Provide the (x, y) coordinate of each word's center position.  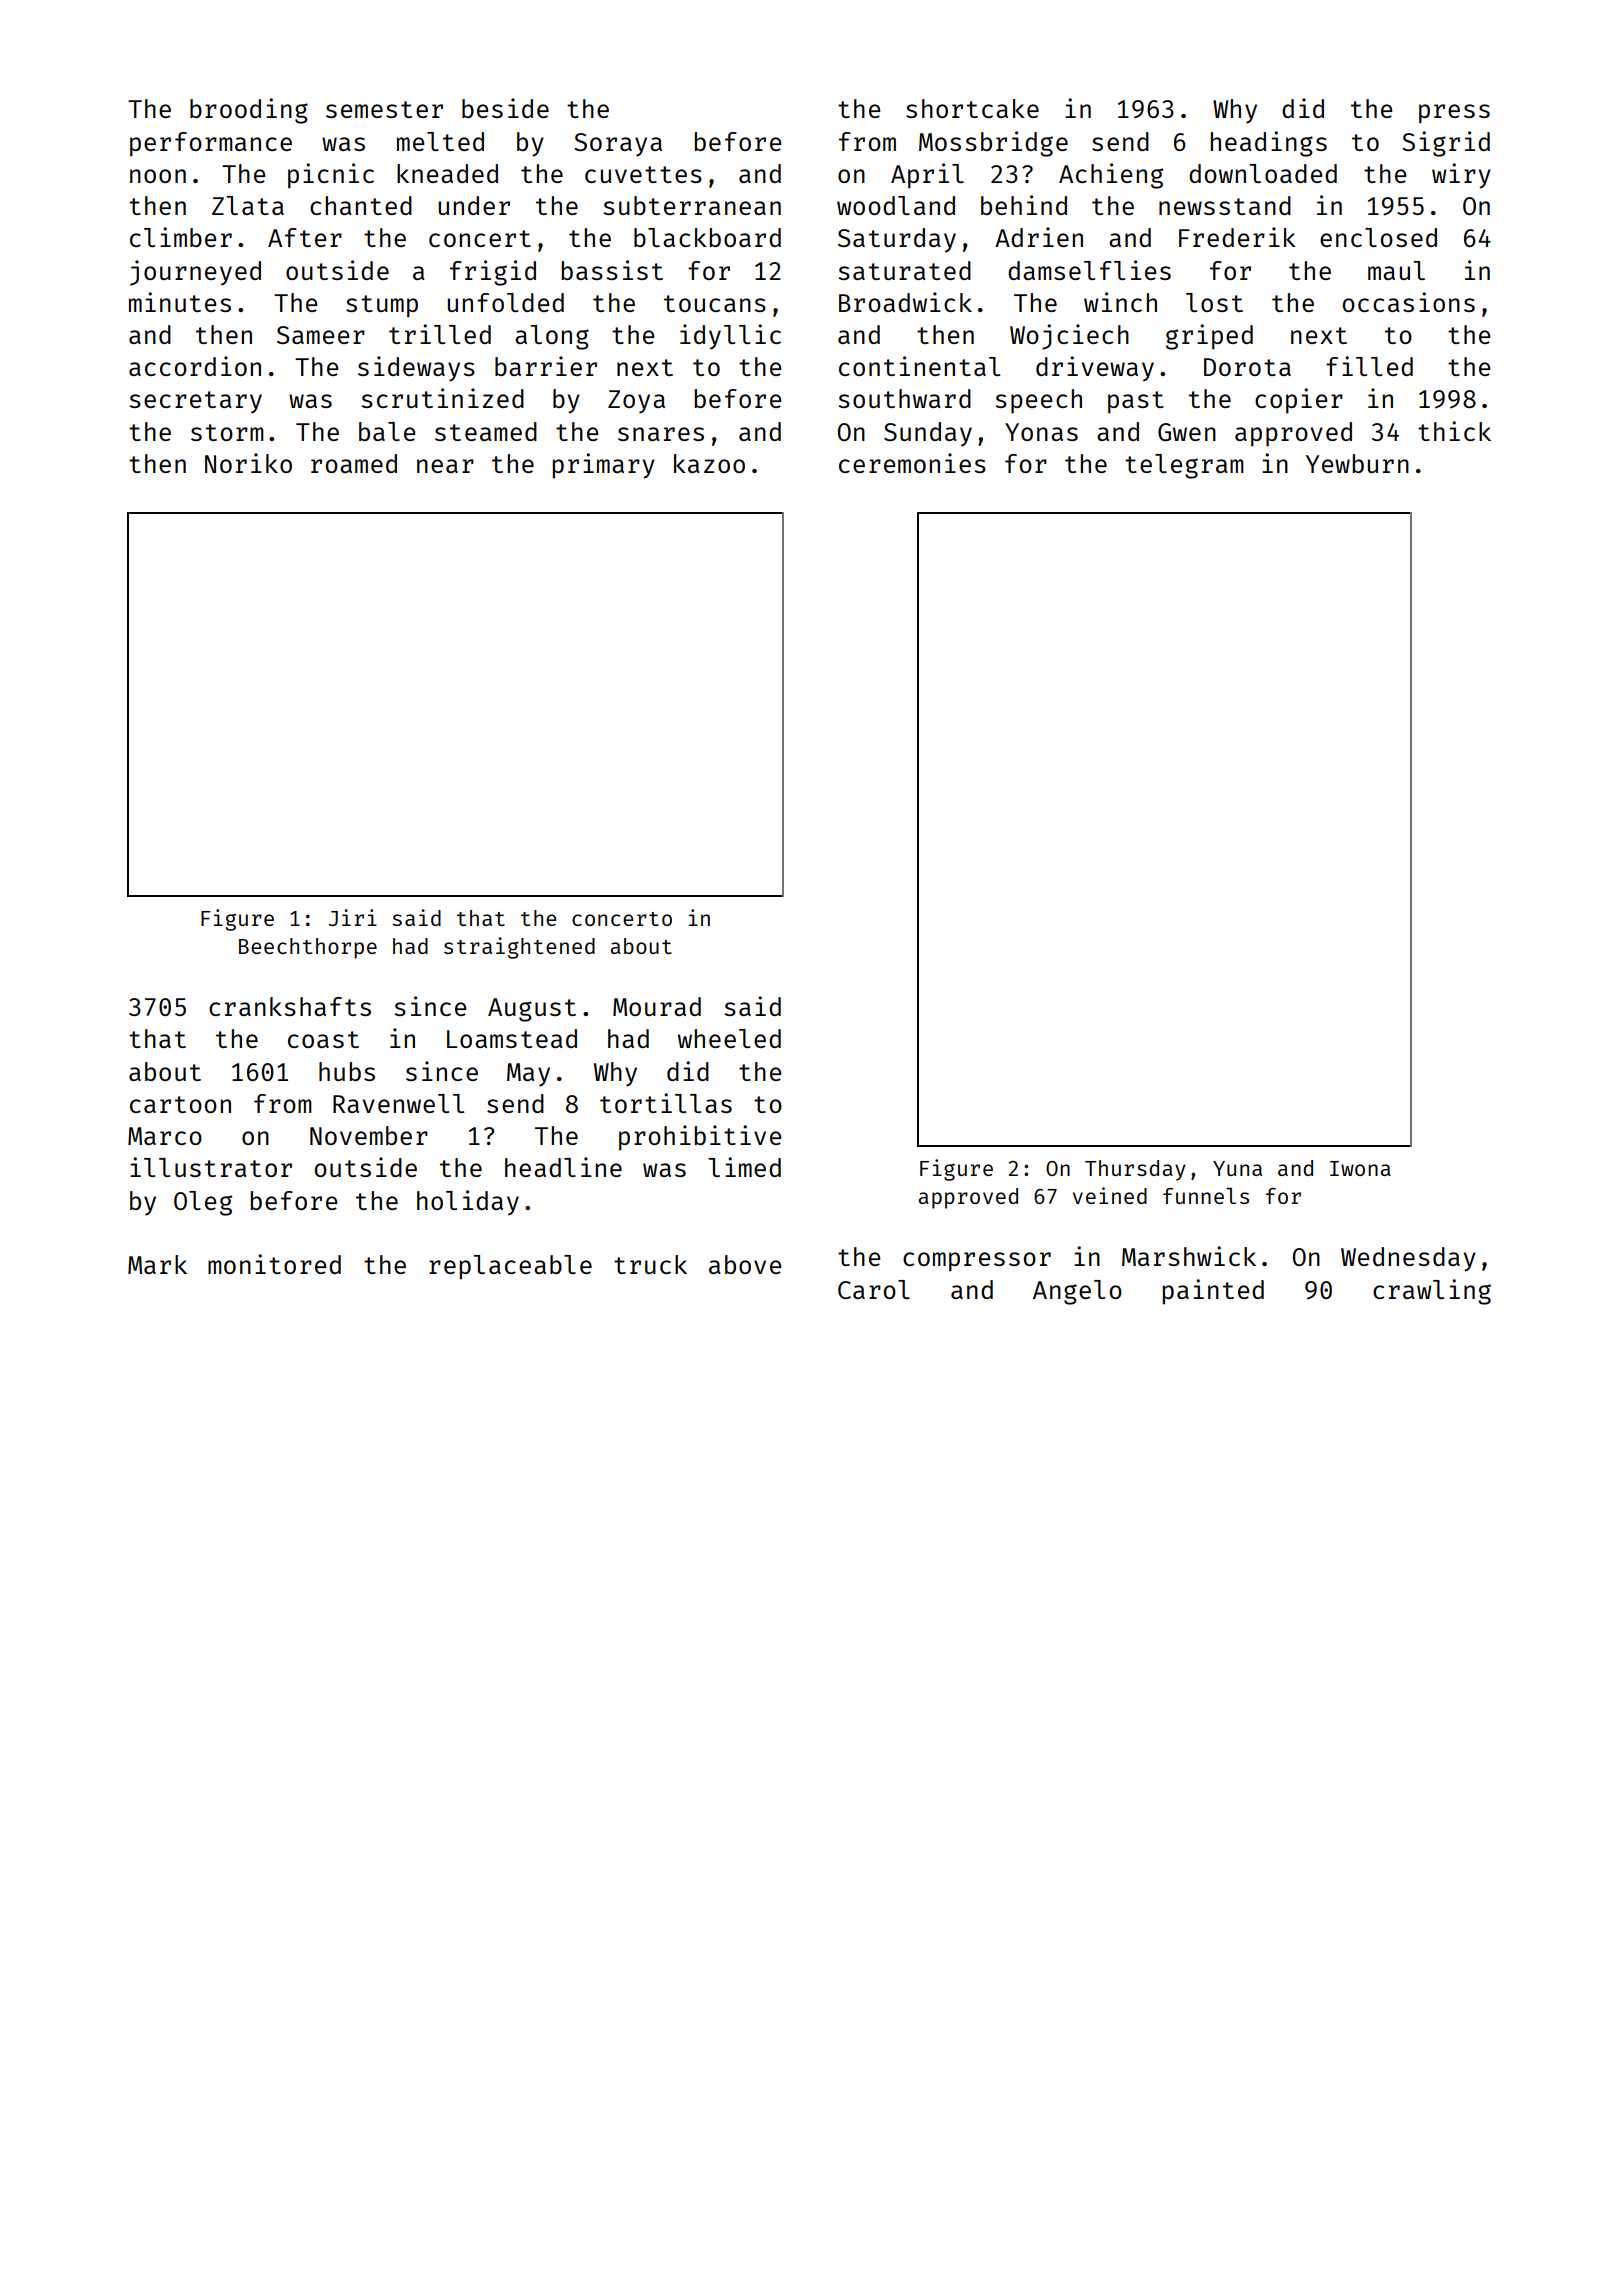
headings (1269, 144)
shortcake (972, 108)
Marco (165, 1136)
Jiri (352, 917)
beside (505, 108)
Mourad (657, 1006)
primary (604, 466)
